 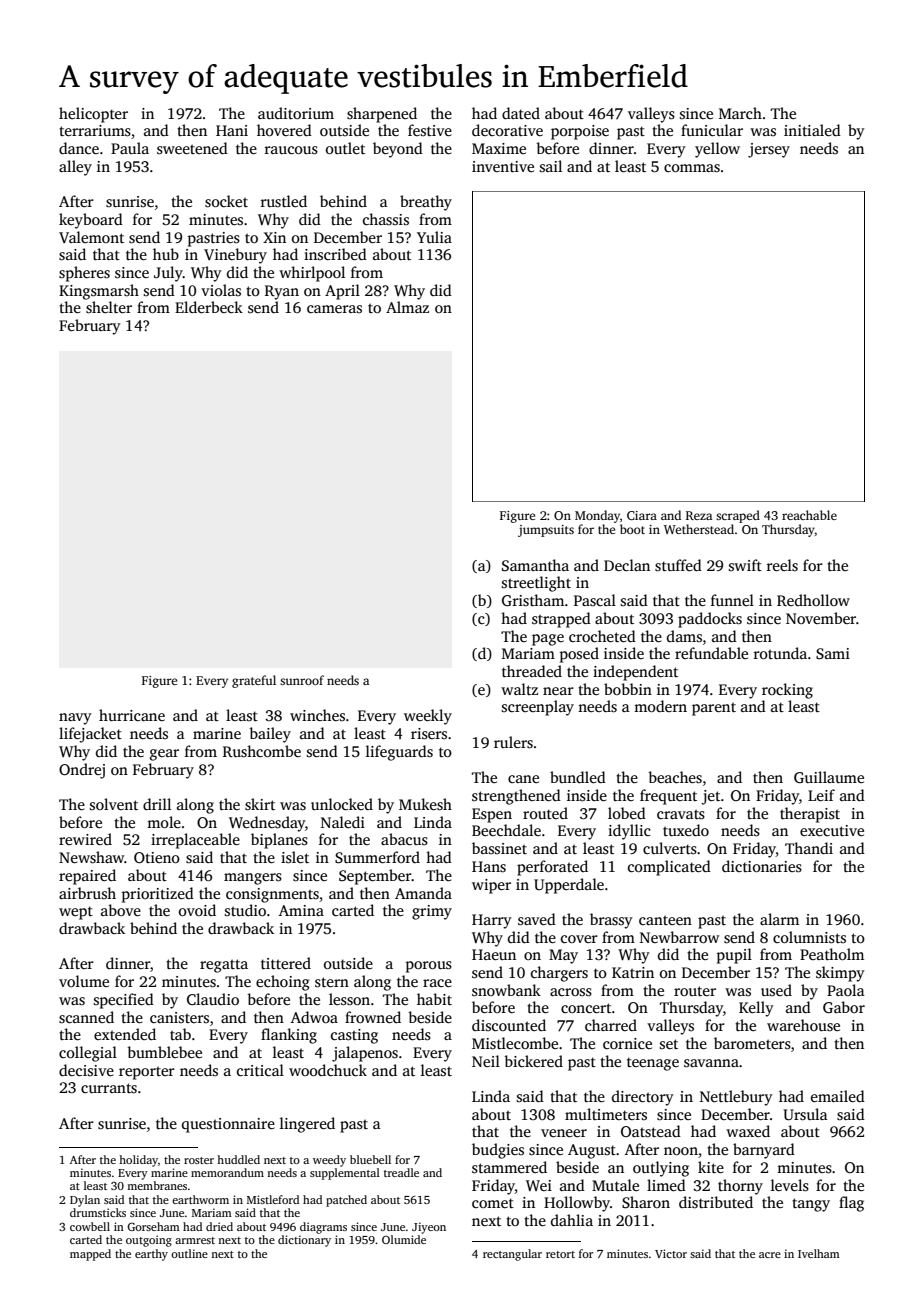 I want to click on budgies, so click(x=498, y=1151).
